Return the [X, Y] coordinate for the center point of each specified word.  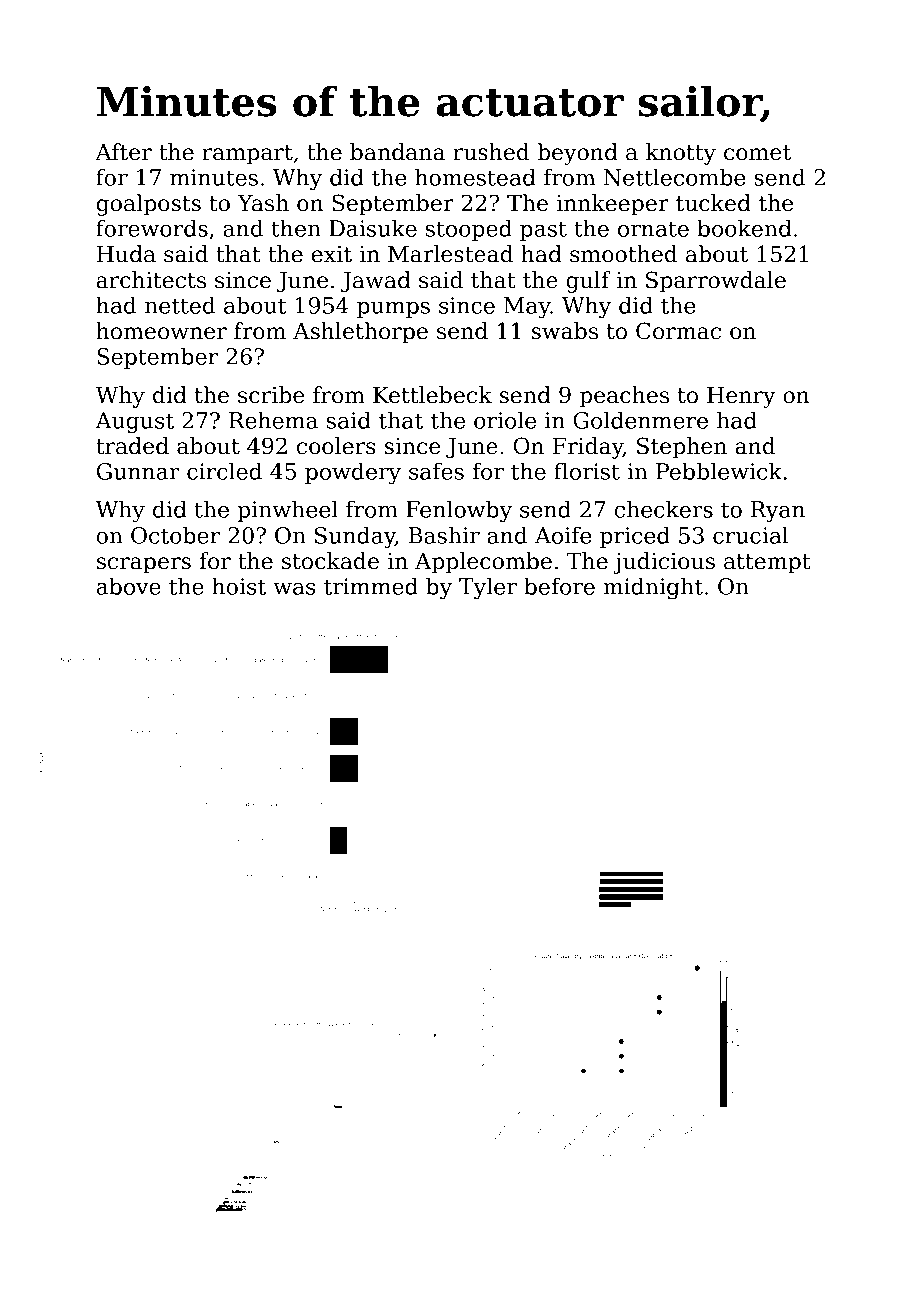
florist [587, 471]
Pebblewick [719, 471]
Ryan [778, 512]
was [294, 589]
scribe [271, 395]
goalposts [149, 205]
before [559, 586]
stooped [469, 230]
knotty [681, 154]
